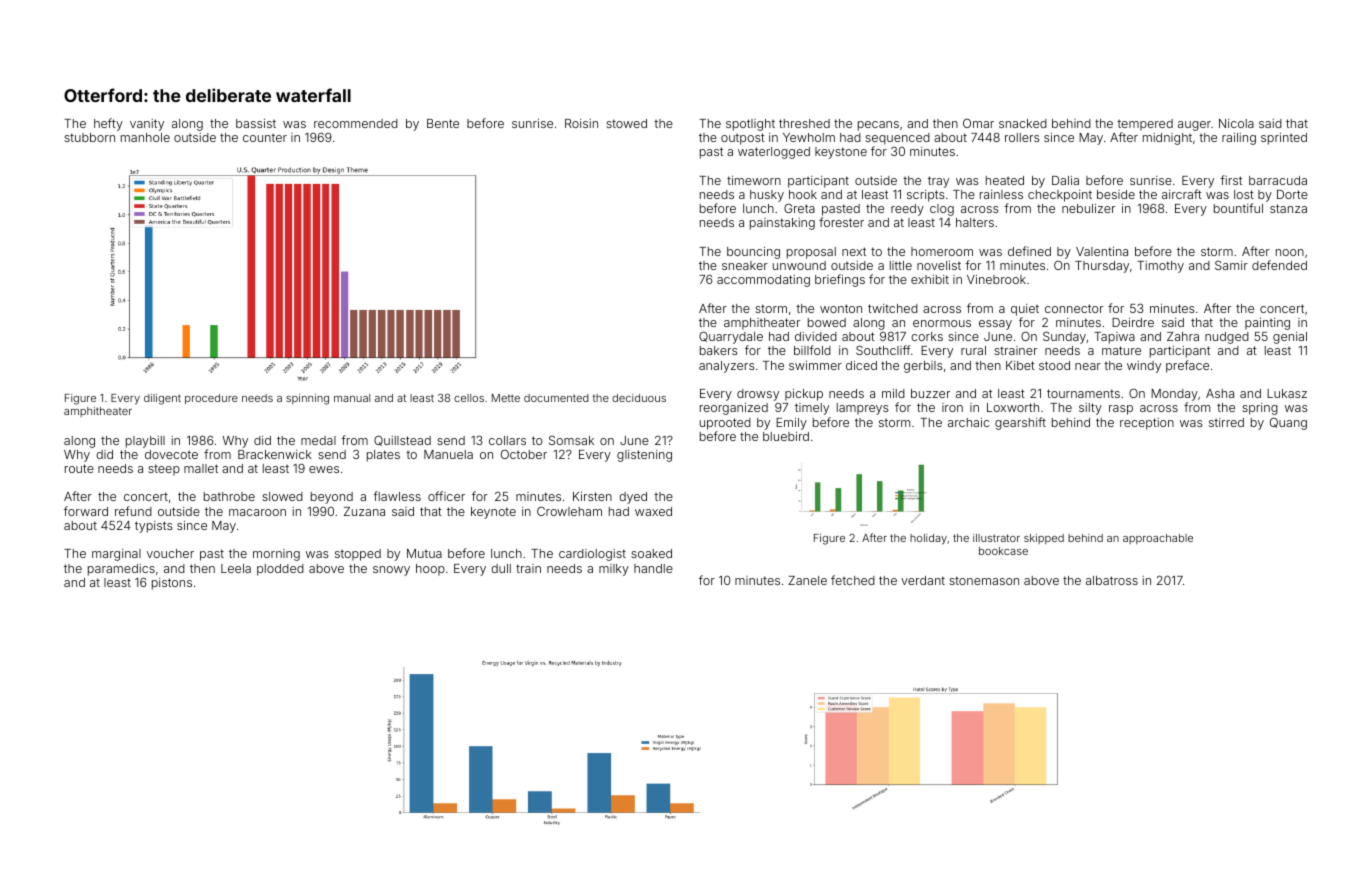 The image size is (1372, 887). I want to click on counter, so click(265, 138).
